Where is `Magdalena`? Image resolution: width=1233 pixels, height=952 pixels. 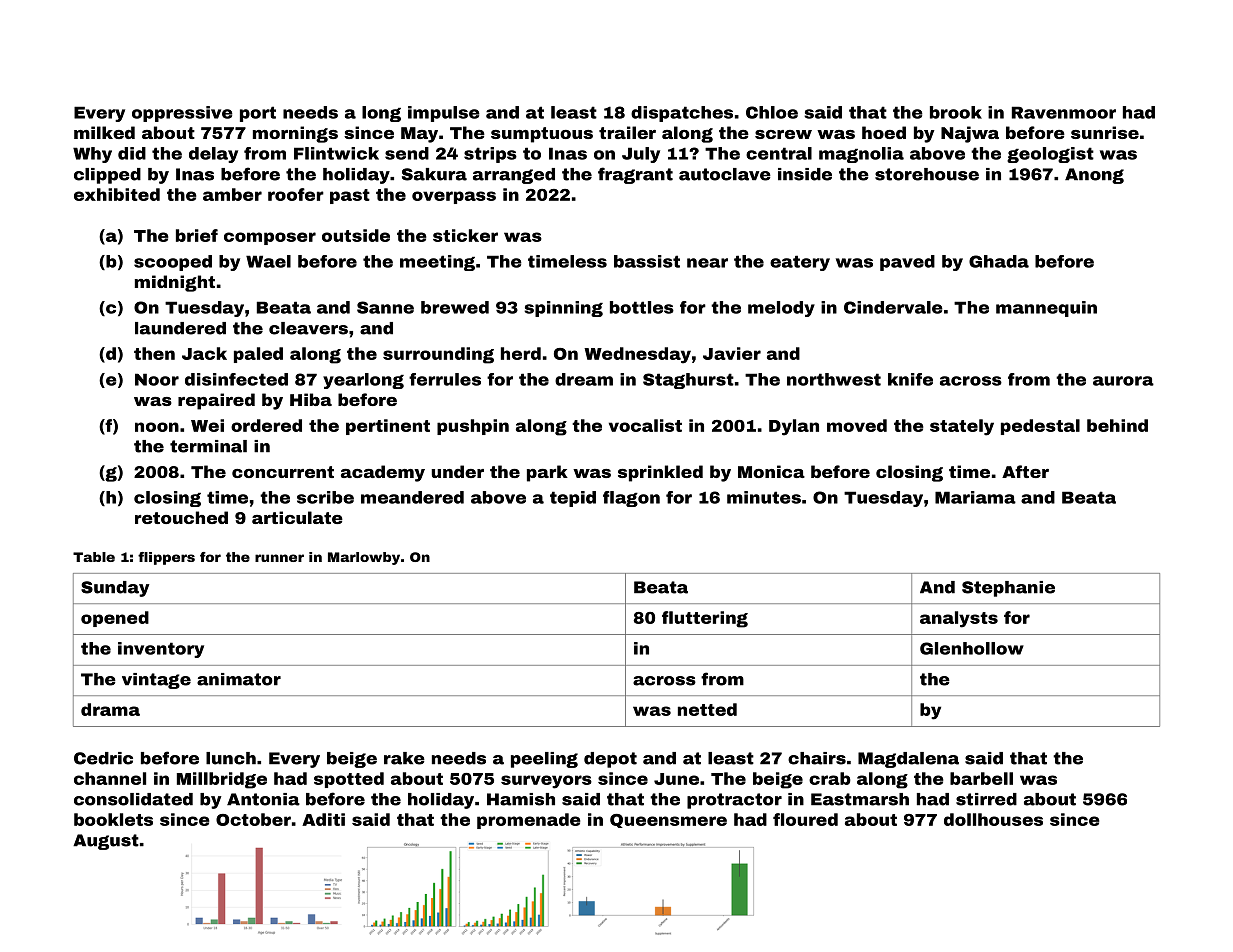
Magdalena is located at coordinates (908, 760).
